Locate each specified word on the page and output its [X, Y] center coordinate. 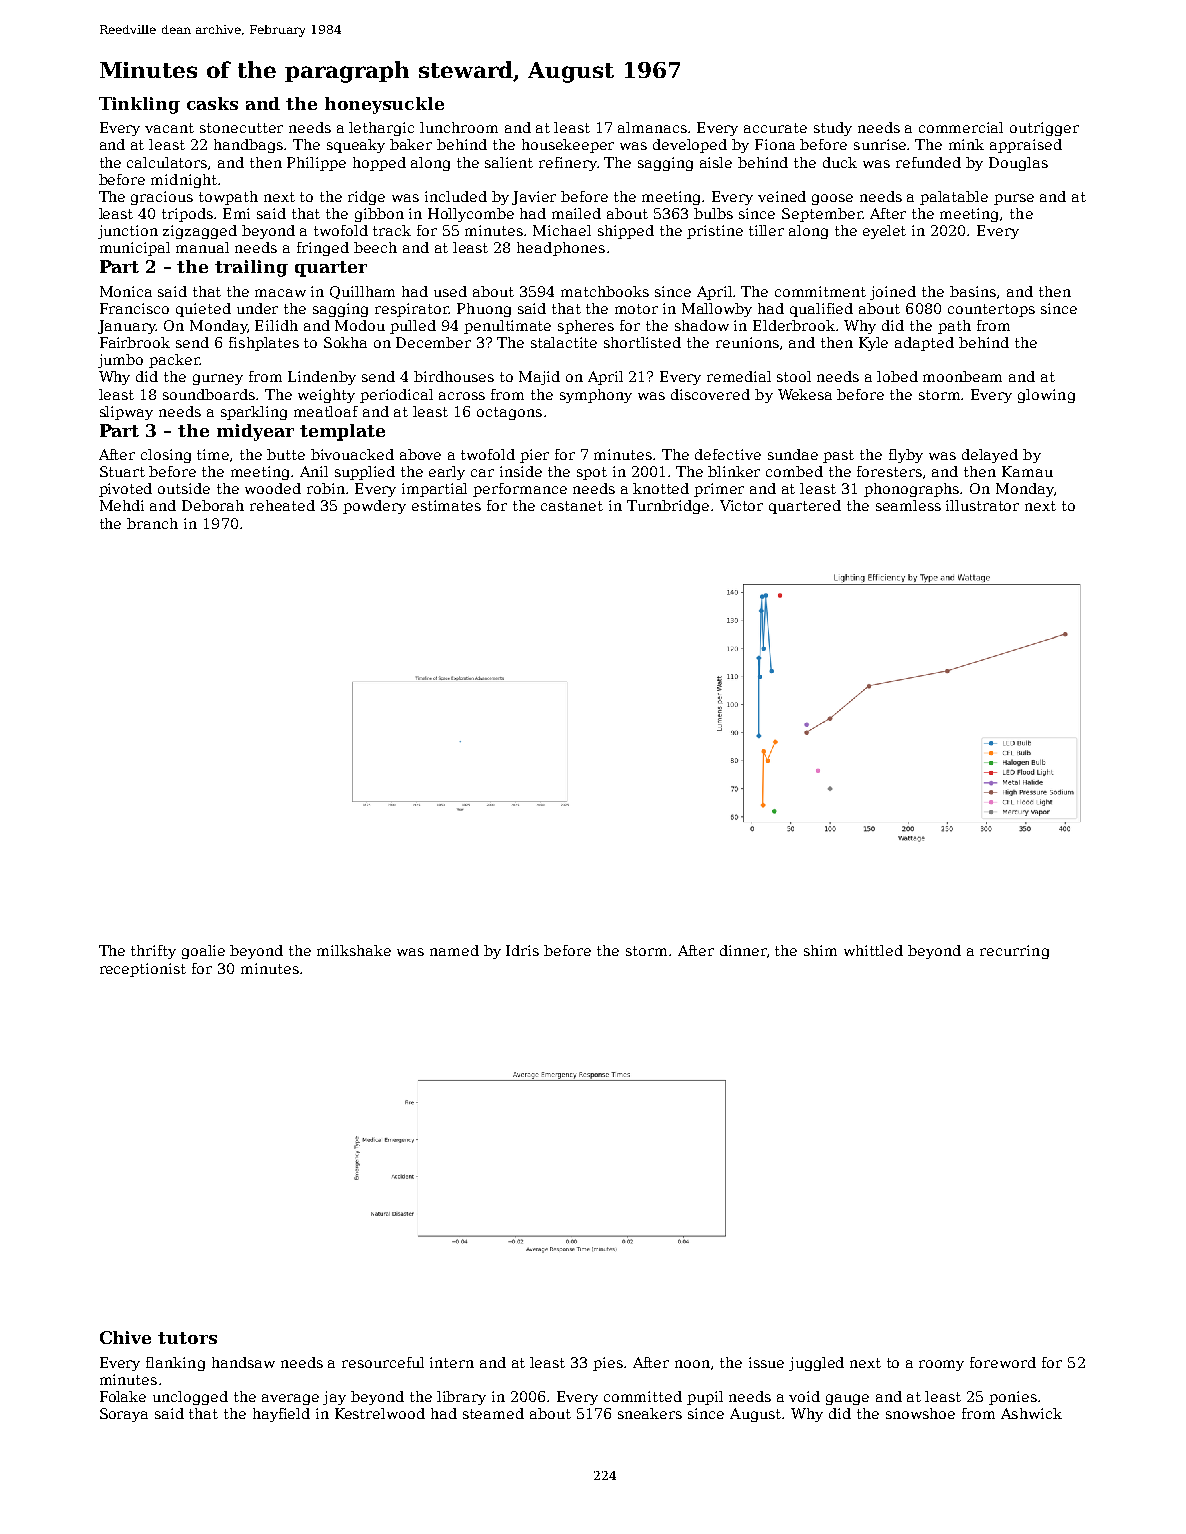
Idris [522, 950]
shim [820, 950]
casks [212, 103]
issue [766, 1362]
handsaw [243, 1362]
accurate [775, 128]
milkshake [354, 950]
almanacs [652, 127]
